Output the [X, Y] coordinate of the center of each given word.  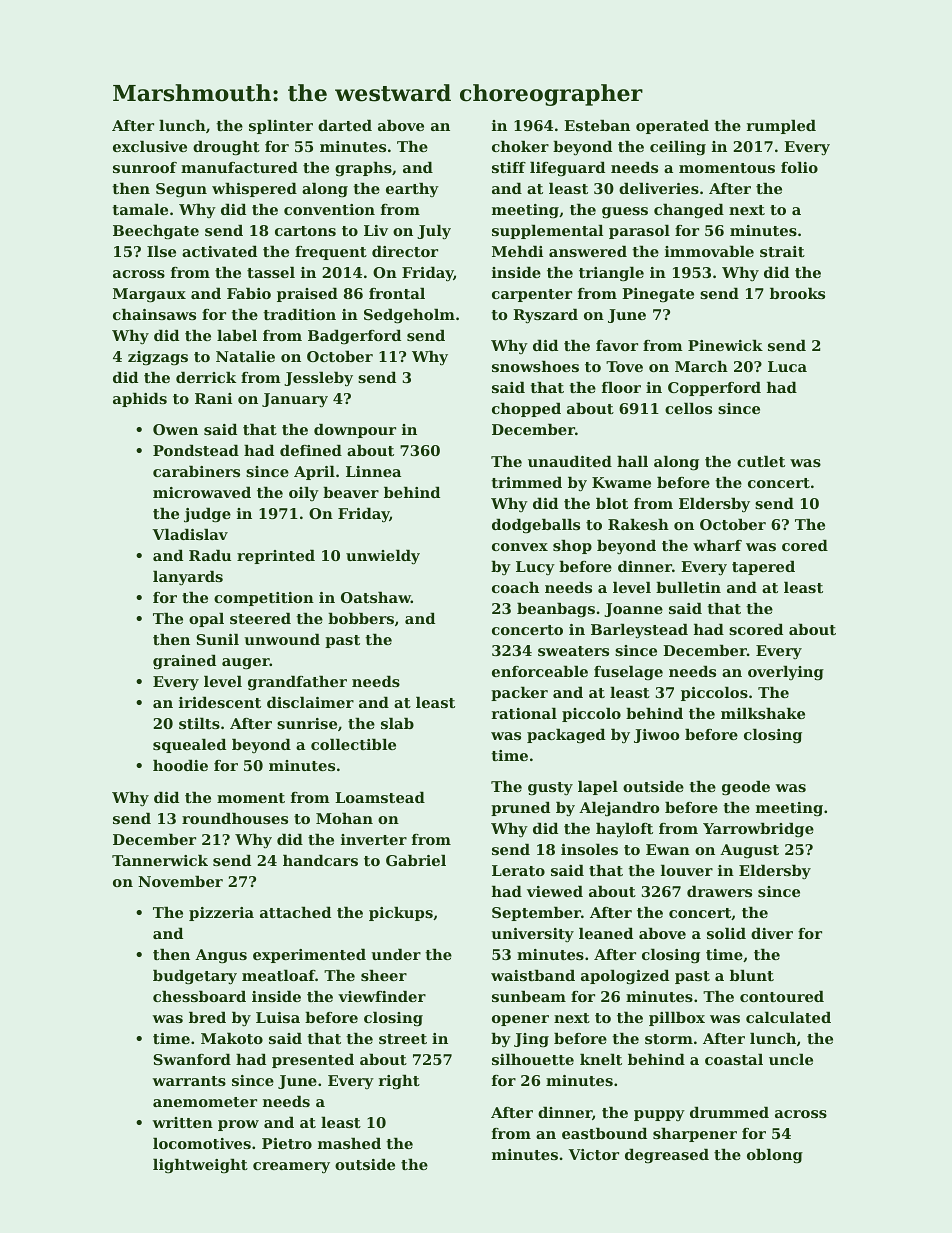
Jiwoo [656, 736]
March [701, 366]
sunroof [145, 167]
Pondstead [196, 450]
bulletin [688, 587]
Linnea [373, 471]
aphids [140, 400]
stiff [509, 167]
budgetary [195, 977]
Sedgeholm [409, 316]
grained [184, 662]
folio [799, 167]
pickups [401, 914]
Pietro [287, 1143]
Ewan [668, 849]
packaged [566, 736]
